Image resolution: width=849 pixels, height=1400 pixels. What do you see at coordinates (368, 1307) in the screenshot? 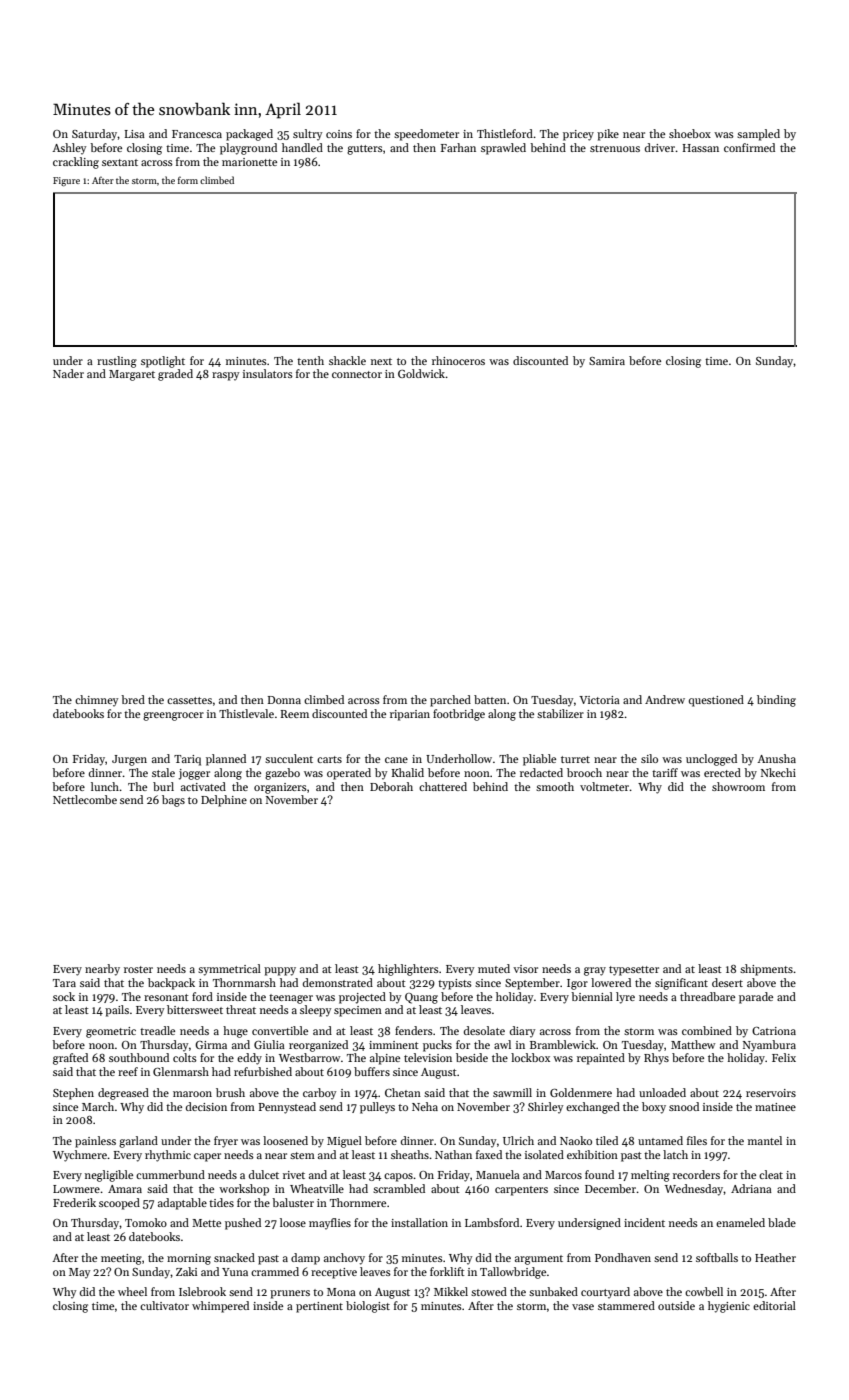
I see `biologist` at bounding box center [368, 1307].
